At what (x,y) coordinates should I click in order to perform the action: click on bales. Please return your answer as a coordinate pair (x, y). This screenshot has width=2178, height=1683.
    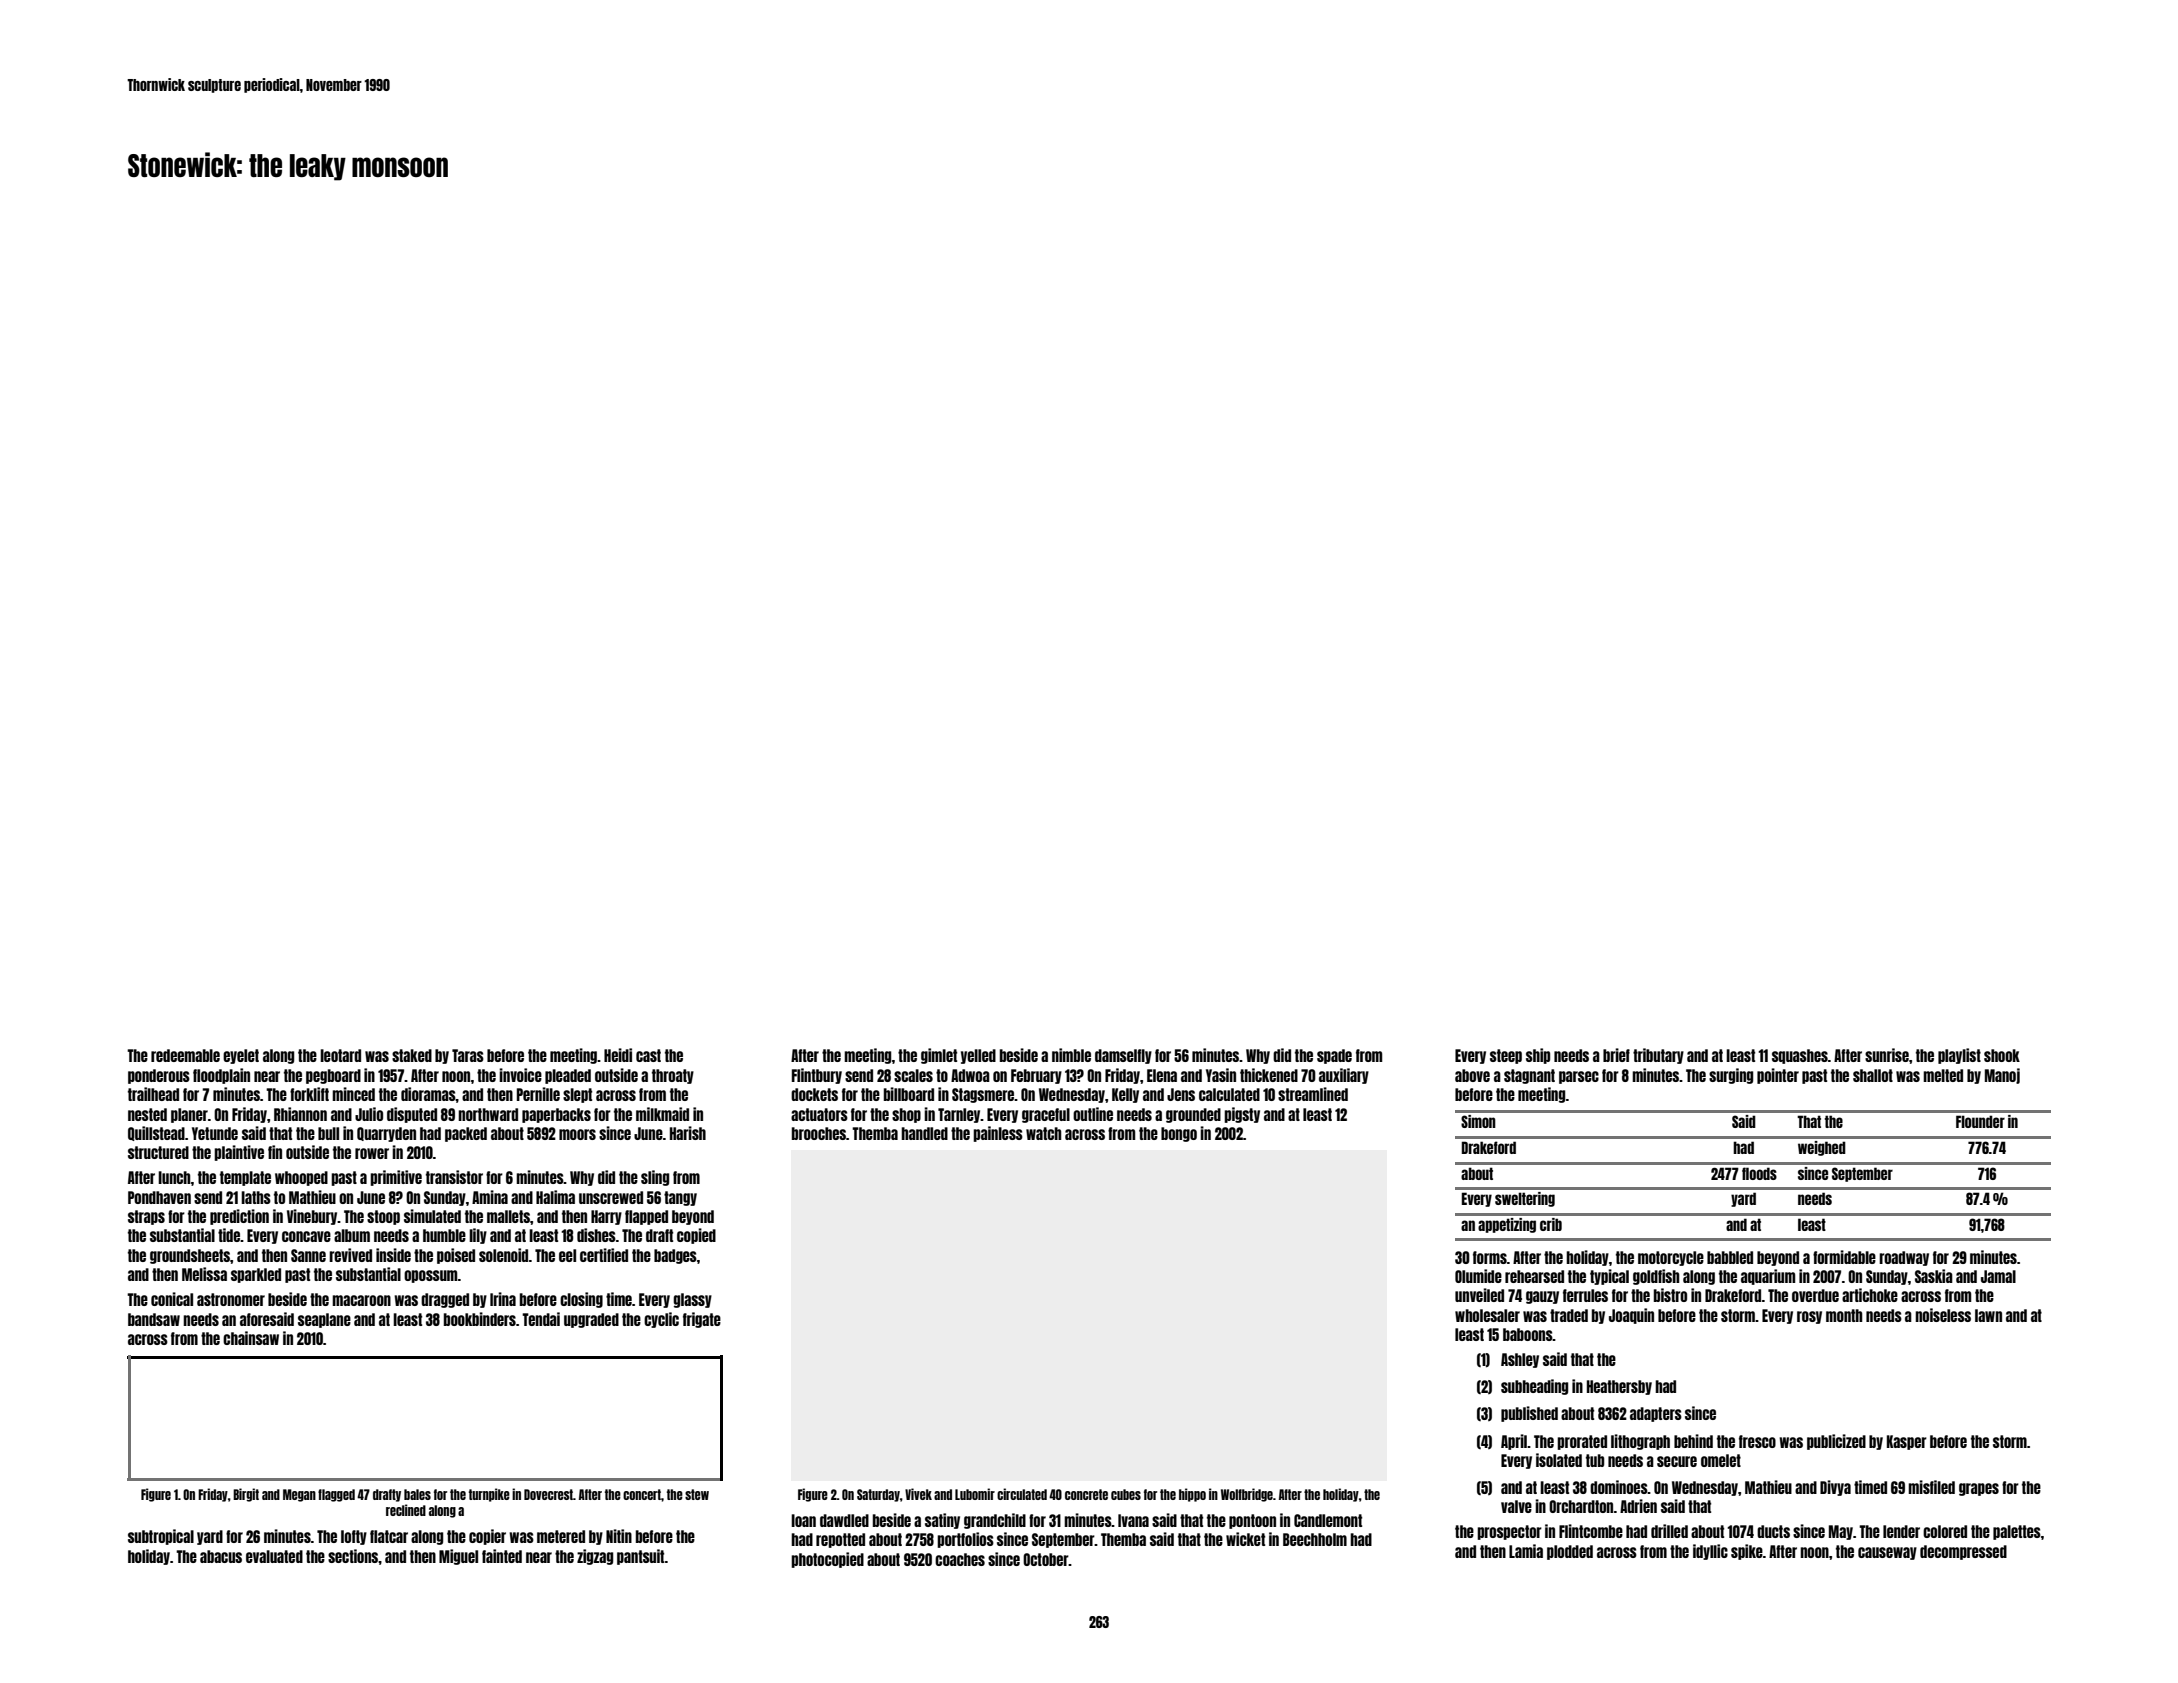
    Looking at the image, I should click on (417, 1494).
